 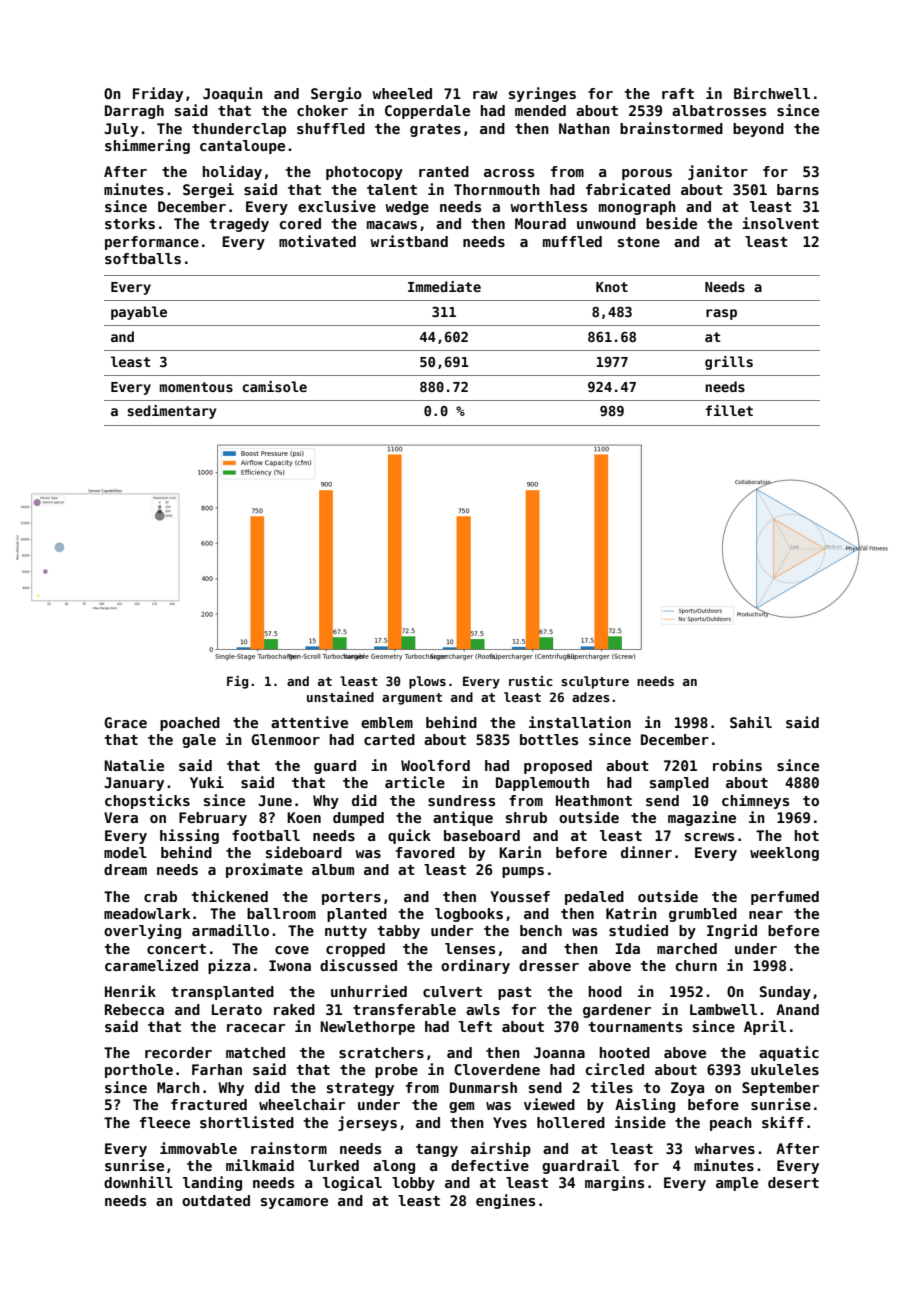 What do you see at coordinates (797, 1009) in the screenshot?
I see `Anand` at bounding box center [797, 1009].
